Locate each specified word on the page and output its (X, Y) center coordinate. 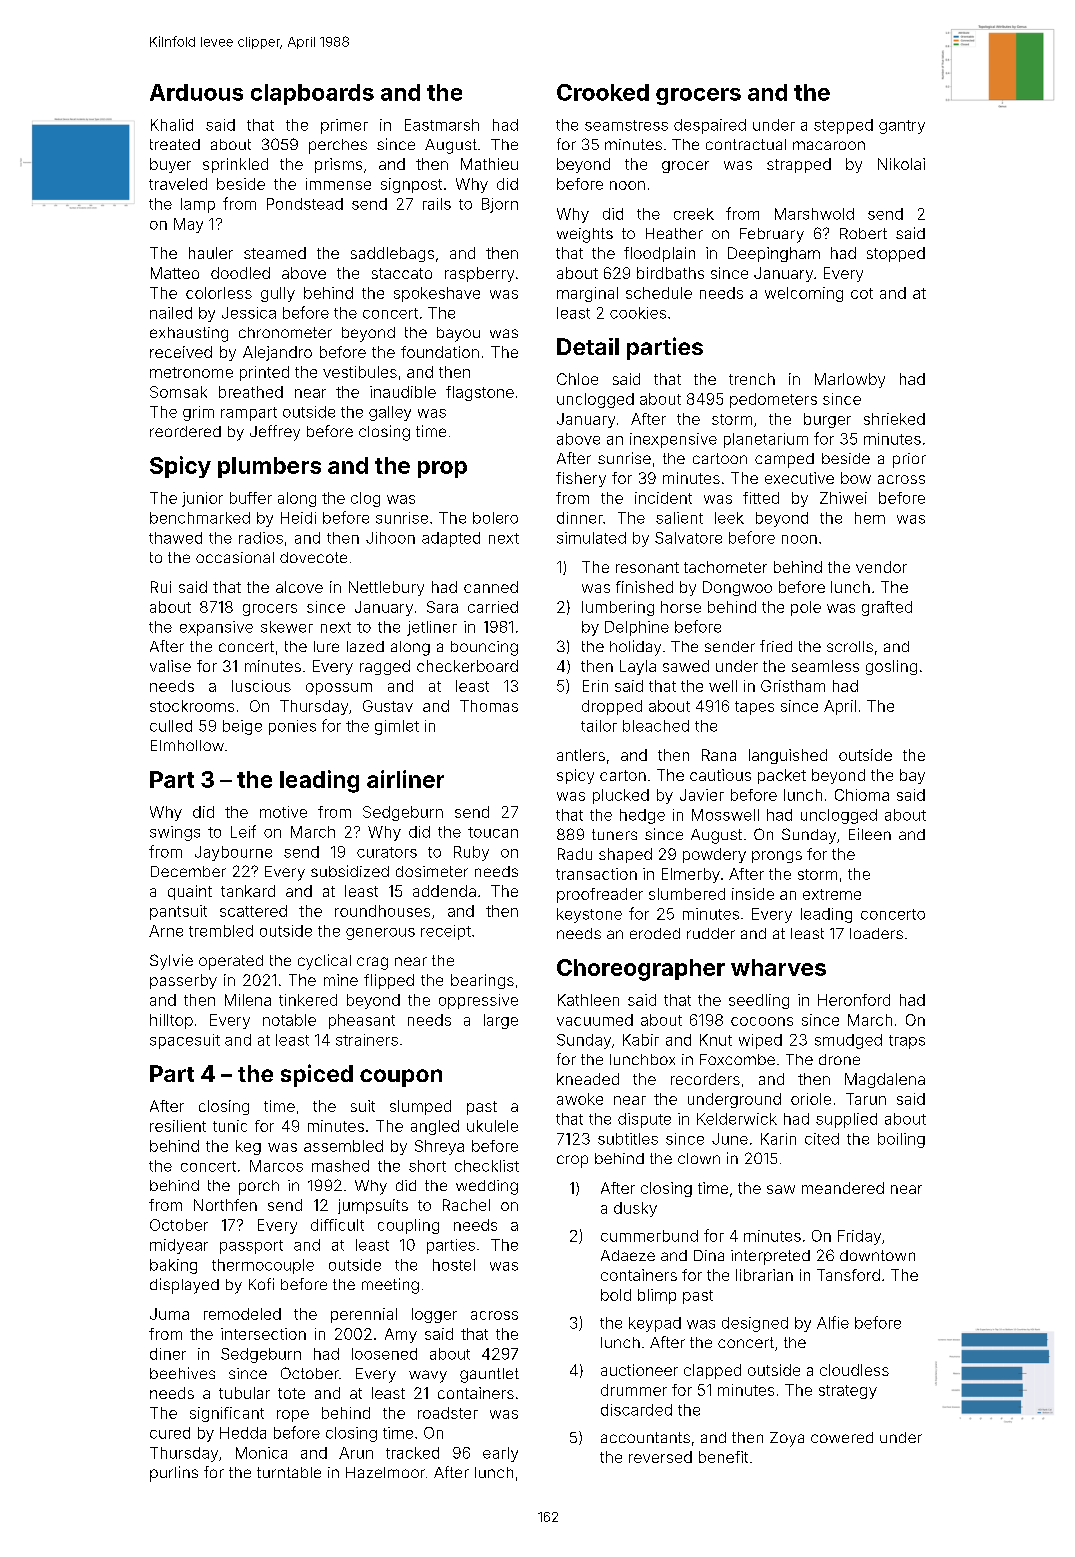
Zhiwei (843, 498)
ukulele (492, 1126)
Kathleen (588, 1000)
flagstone (480, 393)
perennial (364, 1315)
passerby (183, 981)
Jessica (249, 313)
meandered (843, 1188)
